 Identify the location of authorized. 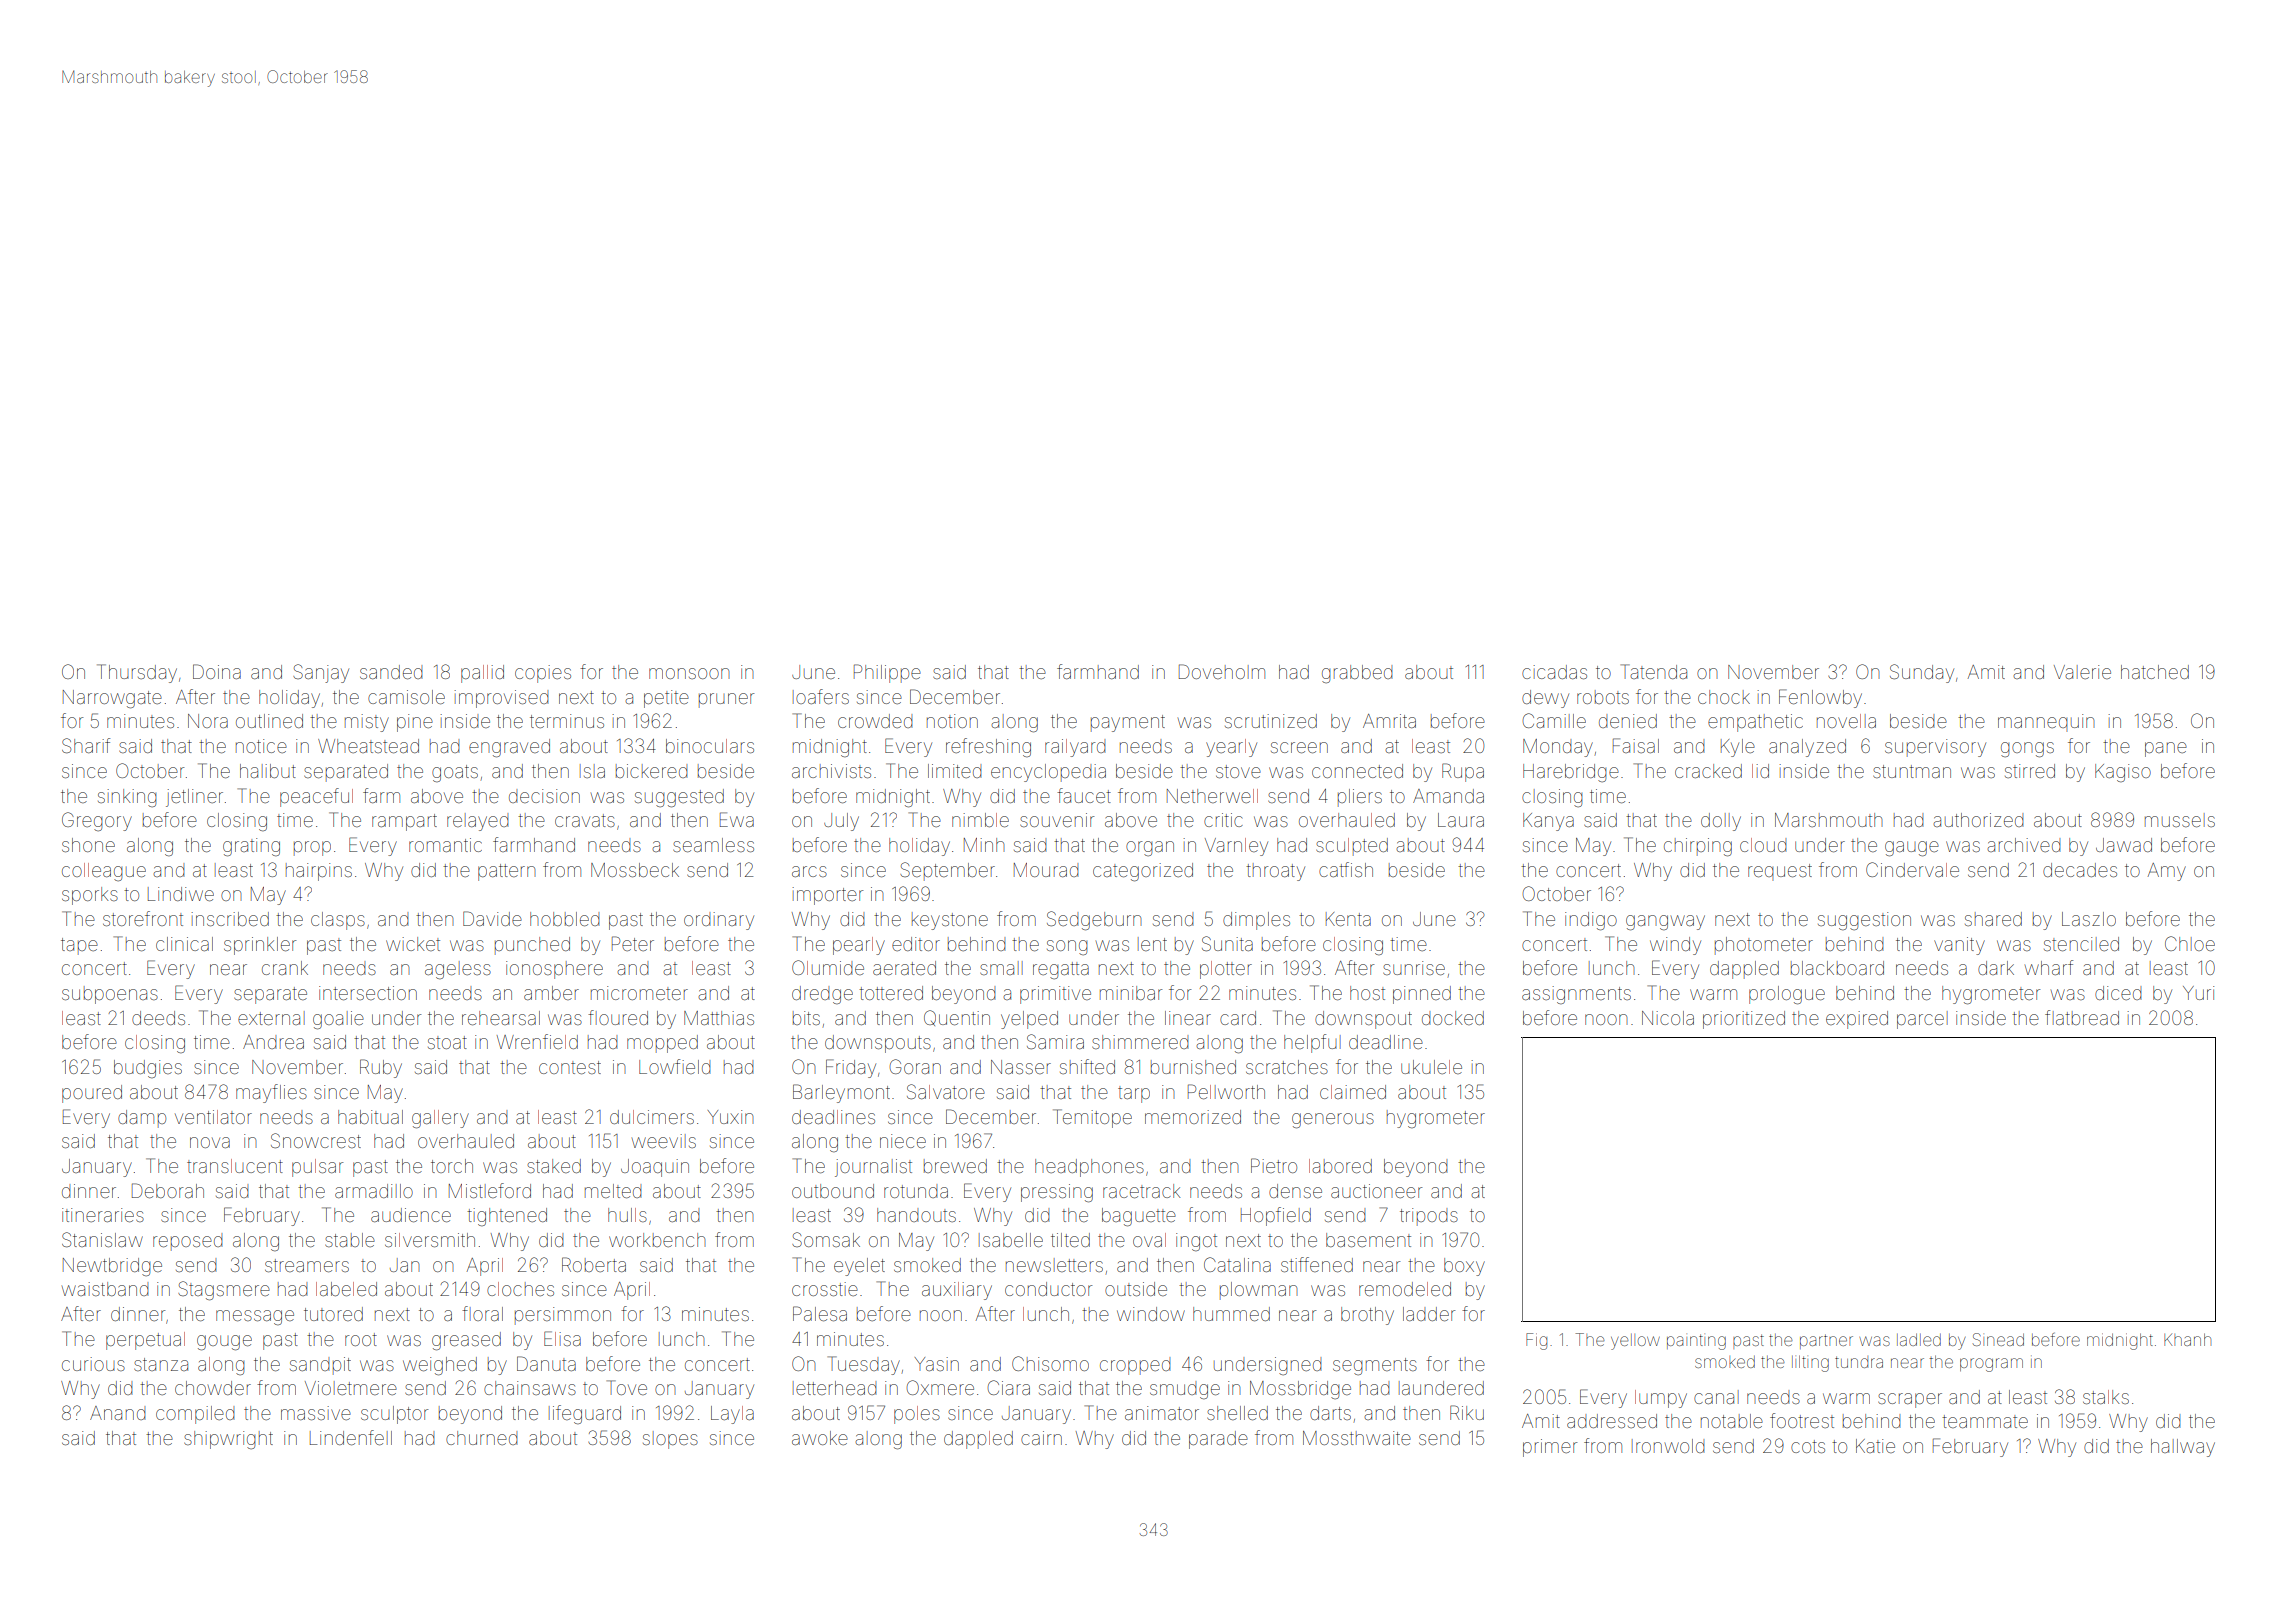
(1978, 820).
